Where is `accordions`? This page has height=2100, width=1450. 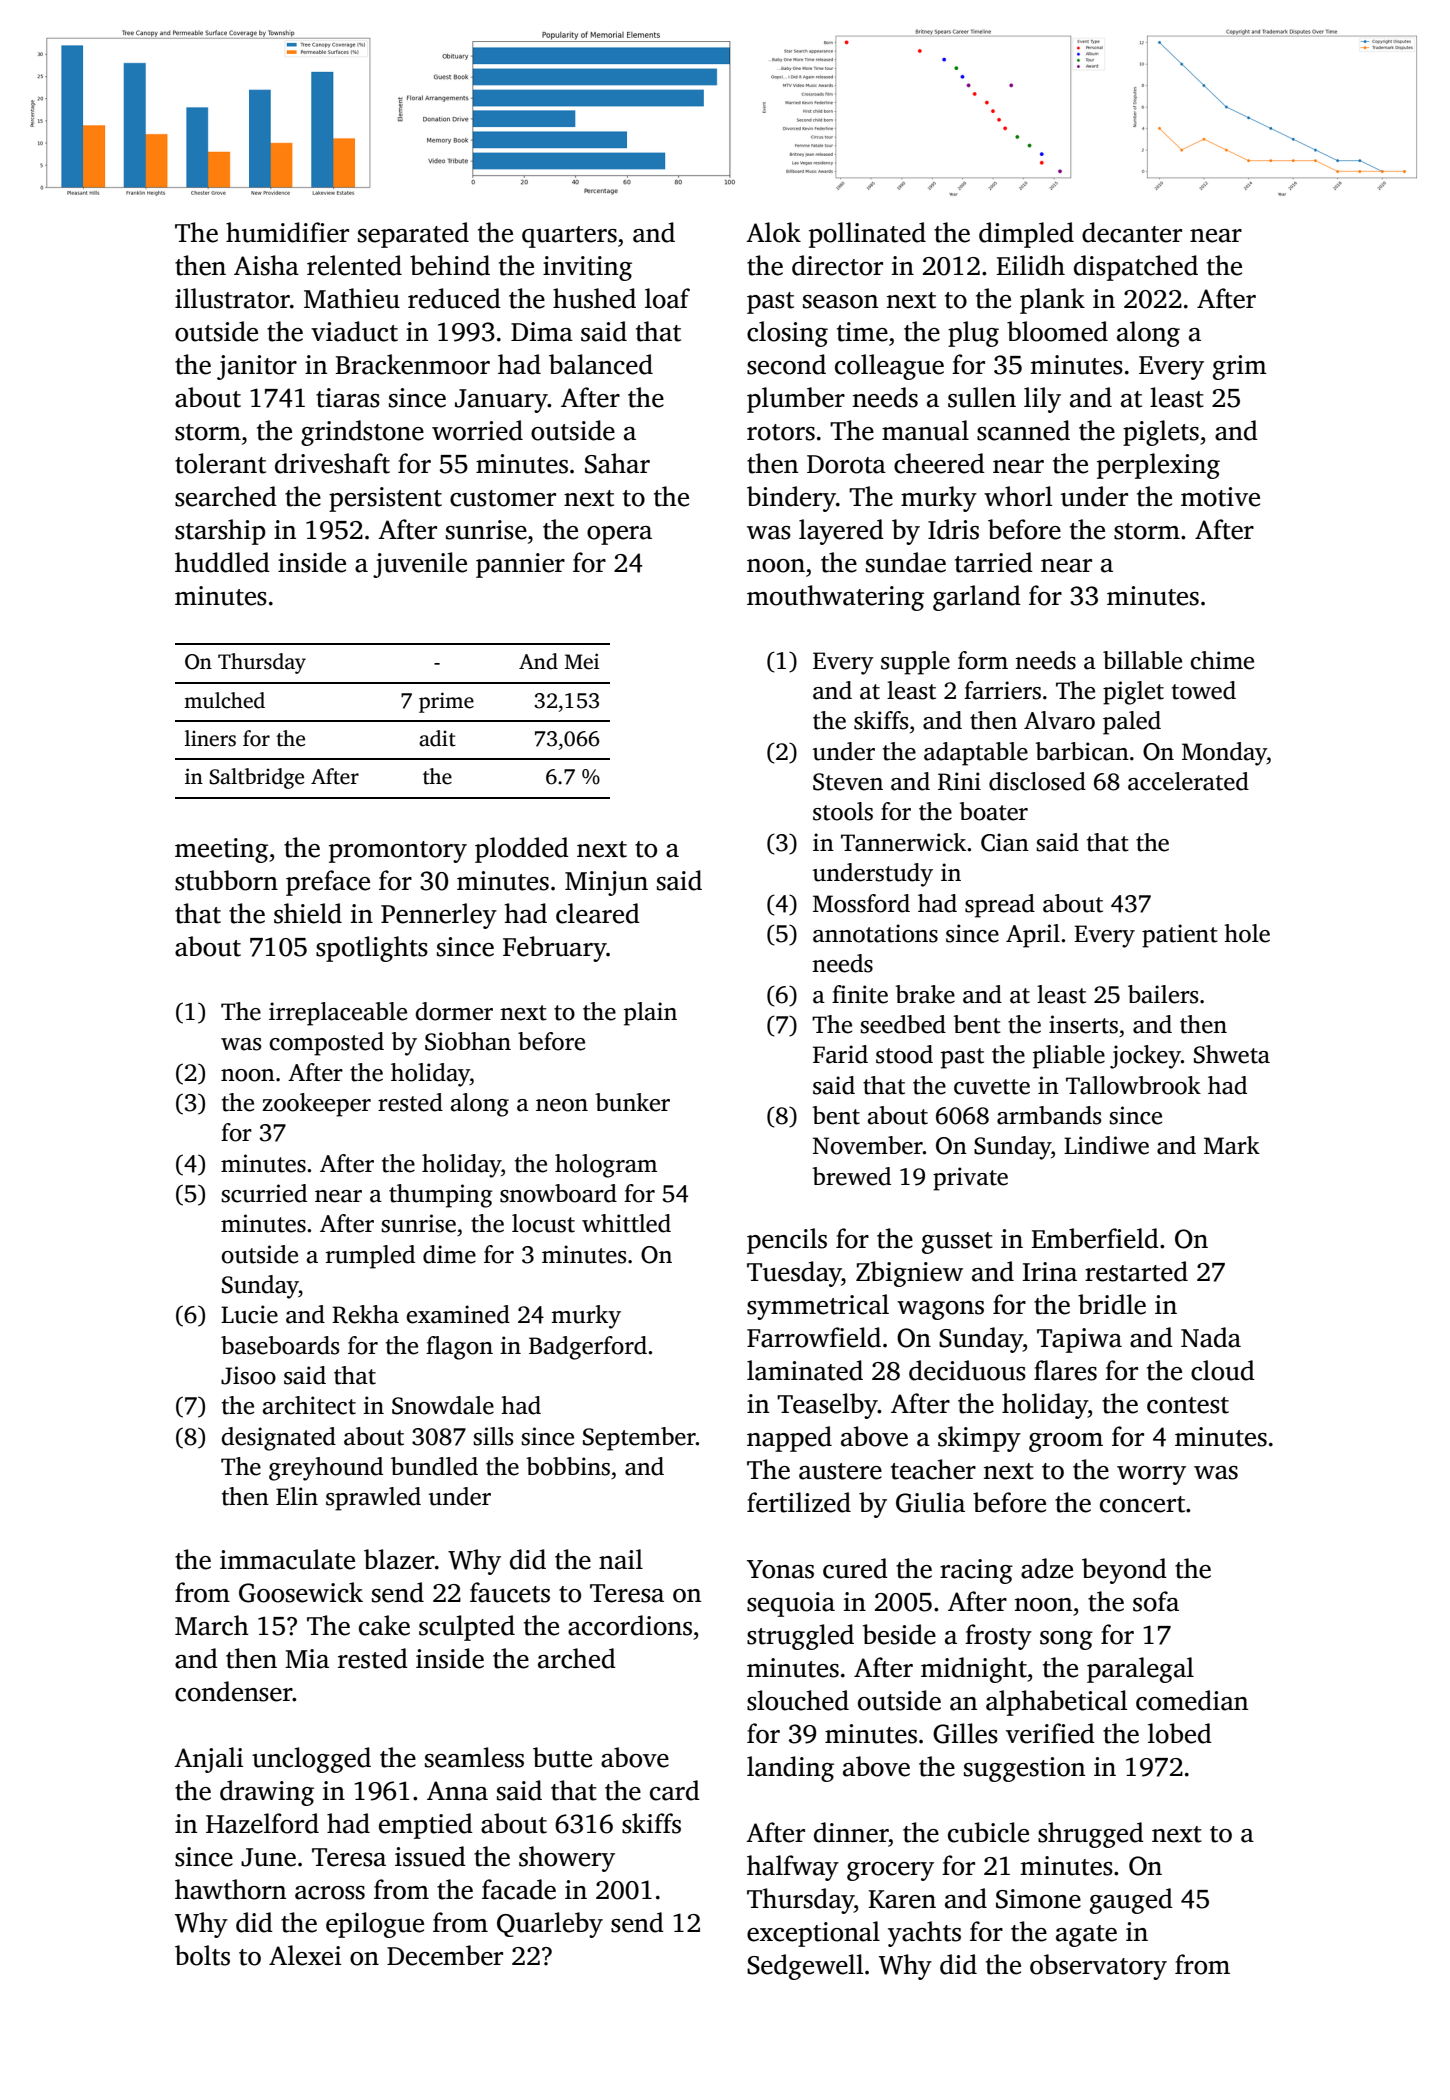
accordions is located at coordinates (630, 1625).
